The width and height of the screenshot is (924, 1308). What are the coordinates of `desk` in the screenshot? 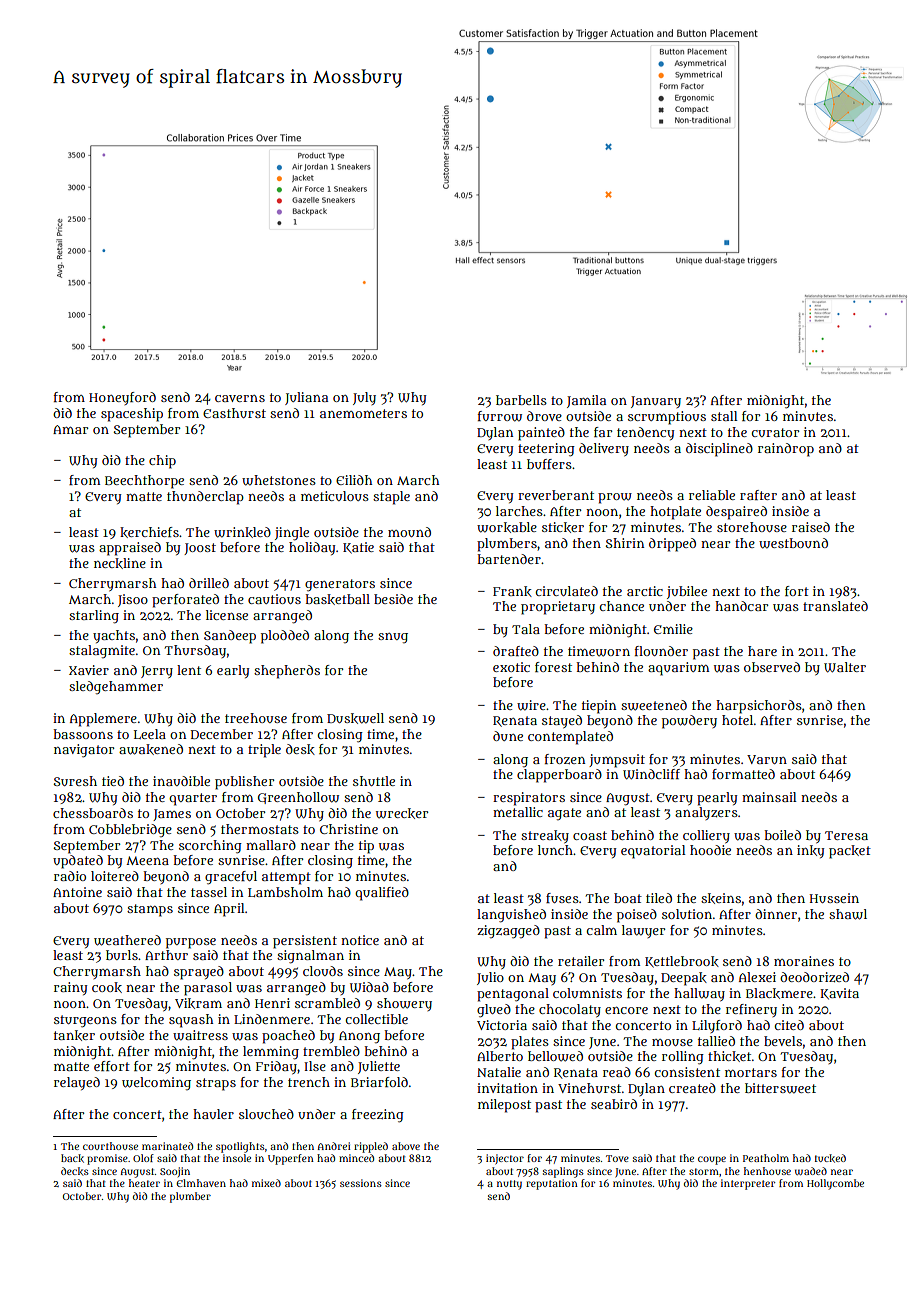 It's located at (300, 749).
